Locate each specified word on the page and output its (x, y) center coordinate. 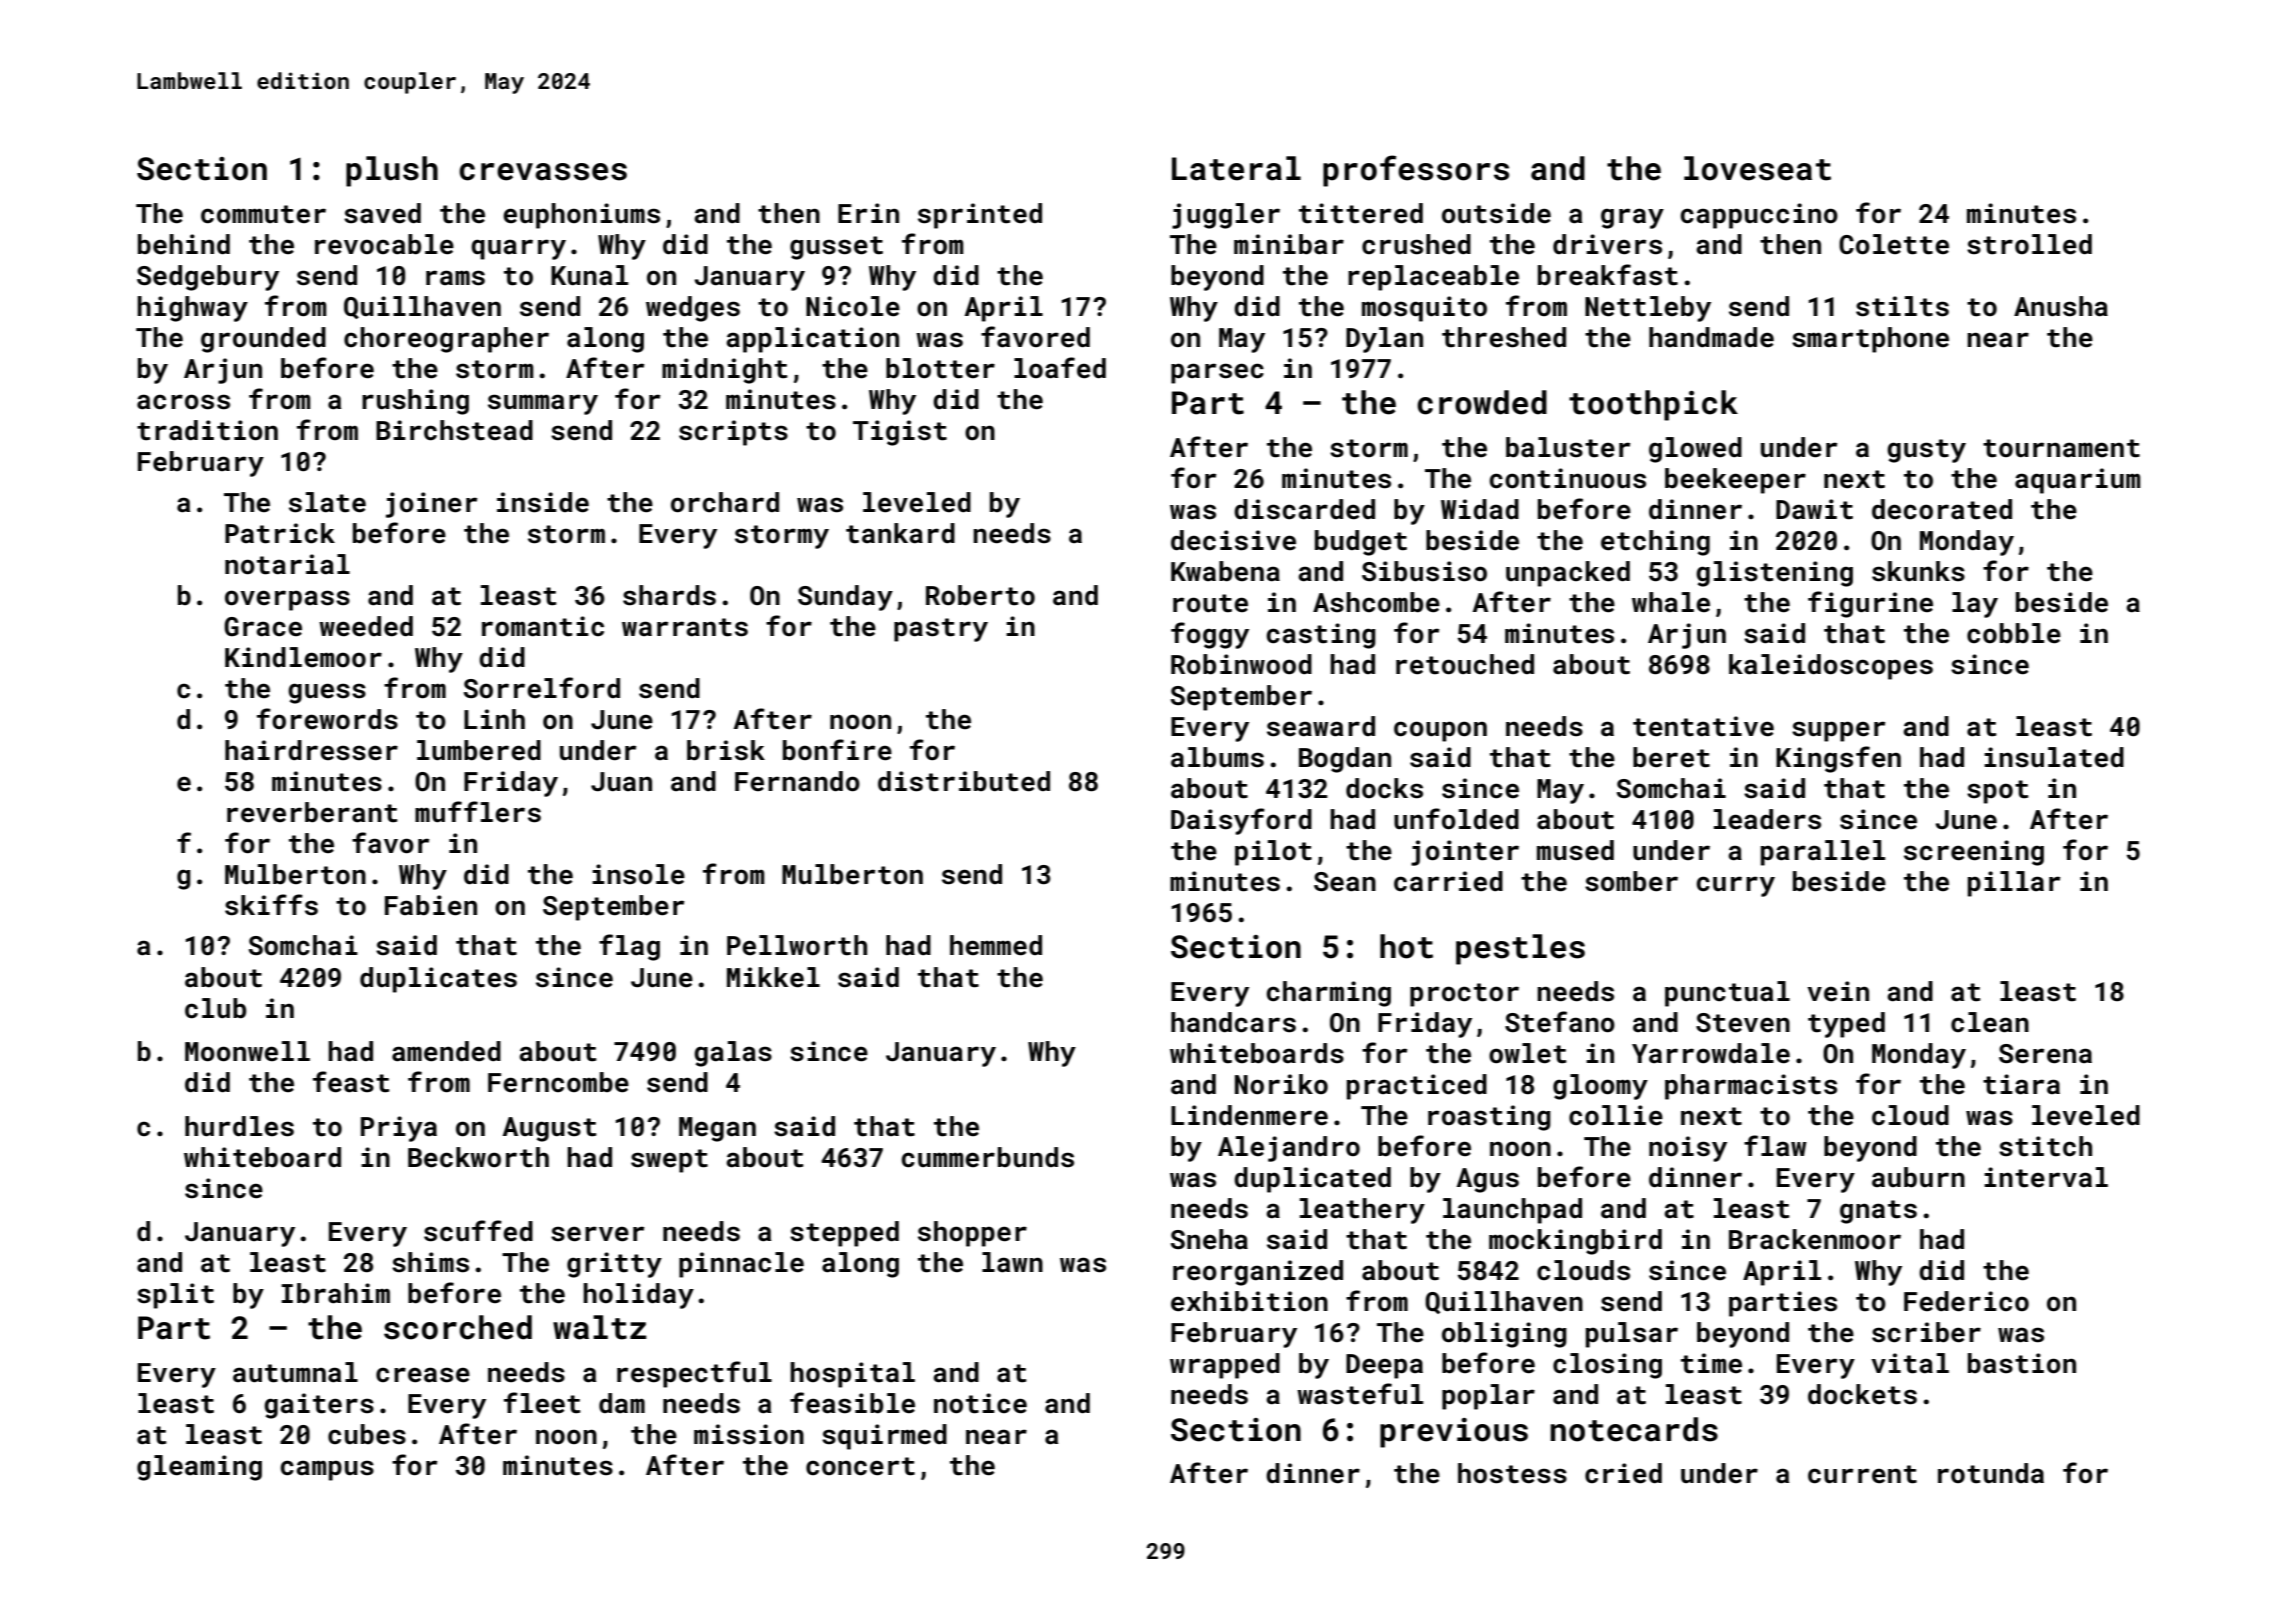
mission (749, 1434)
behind (184, 244)
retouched (1465, 664)
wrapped (1225, 1366)
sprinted (980, 216)
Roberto (980, 595)
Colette (1894, 244)
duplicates (438, 980)
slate (327, 502)
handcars (1233, 1022)
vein (1838, 991)
